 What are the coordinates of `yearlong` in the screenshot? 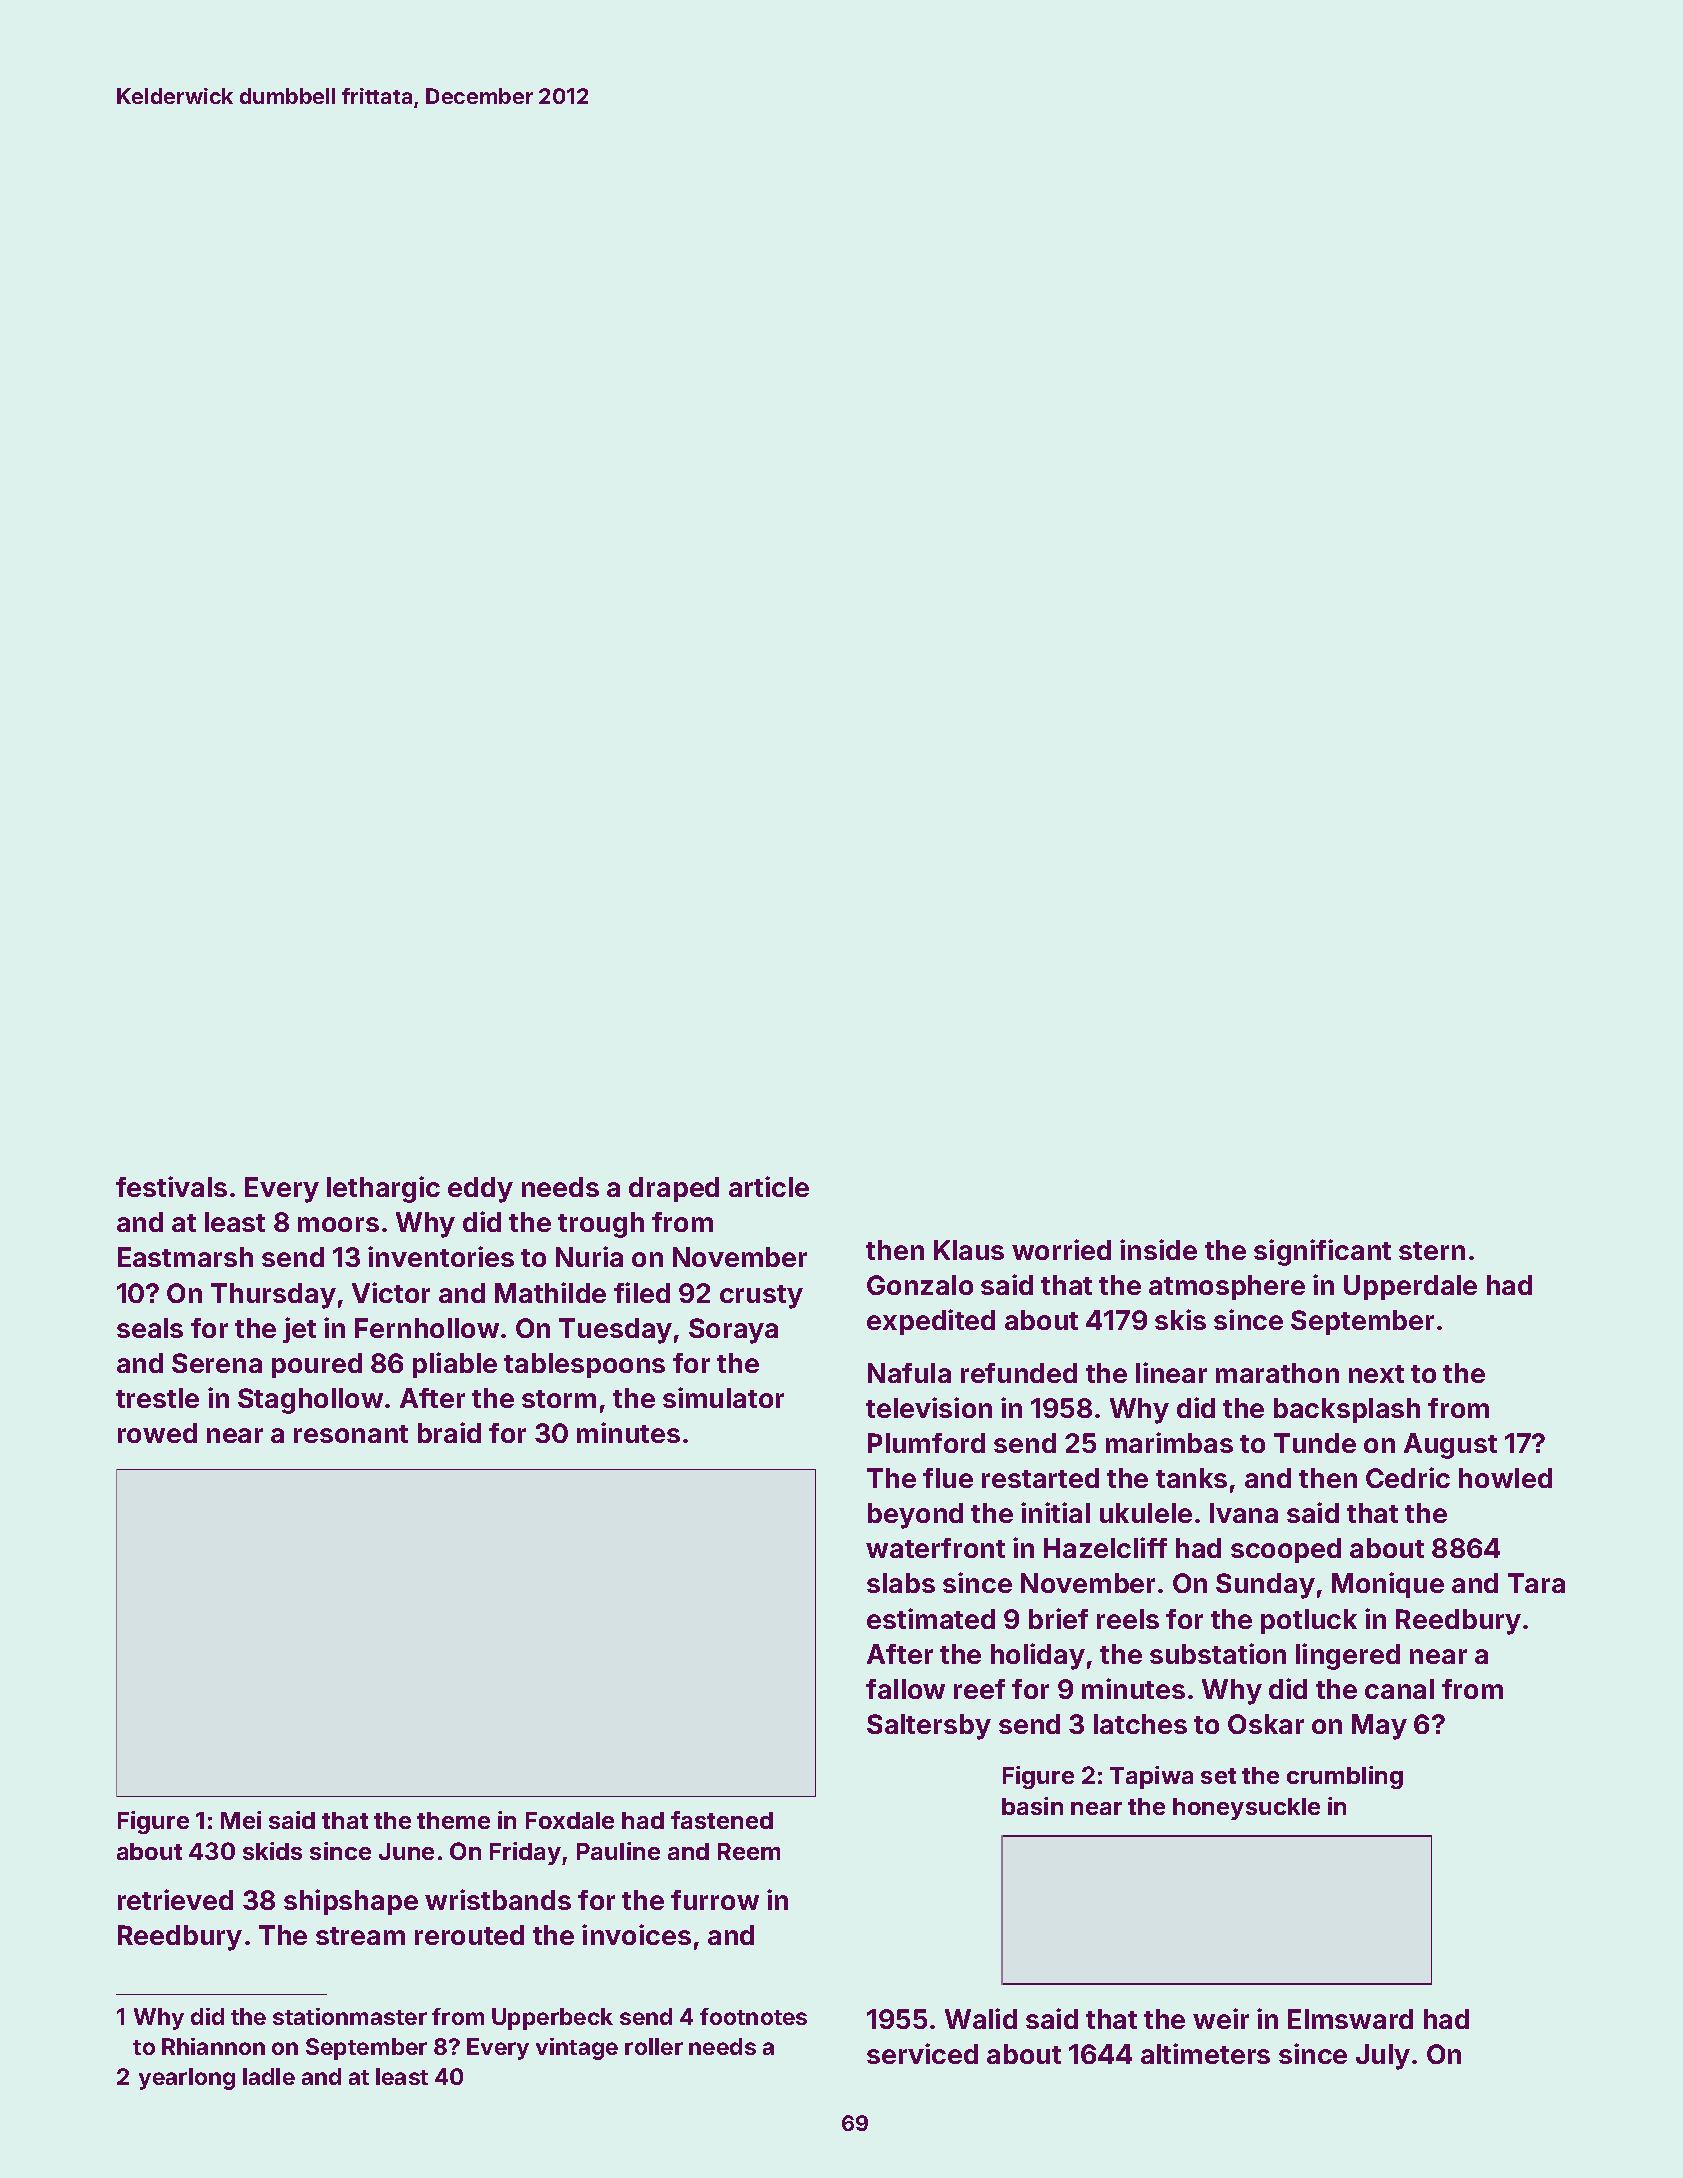 It's located at (187, 2079).
